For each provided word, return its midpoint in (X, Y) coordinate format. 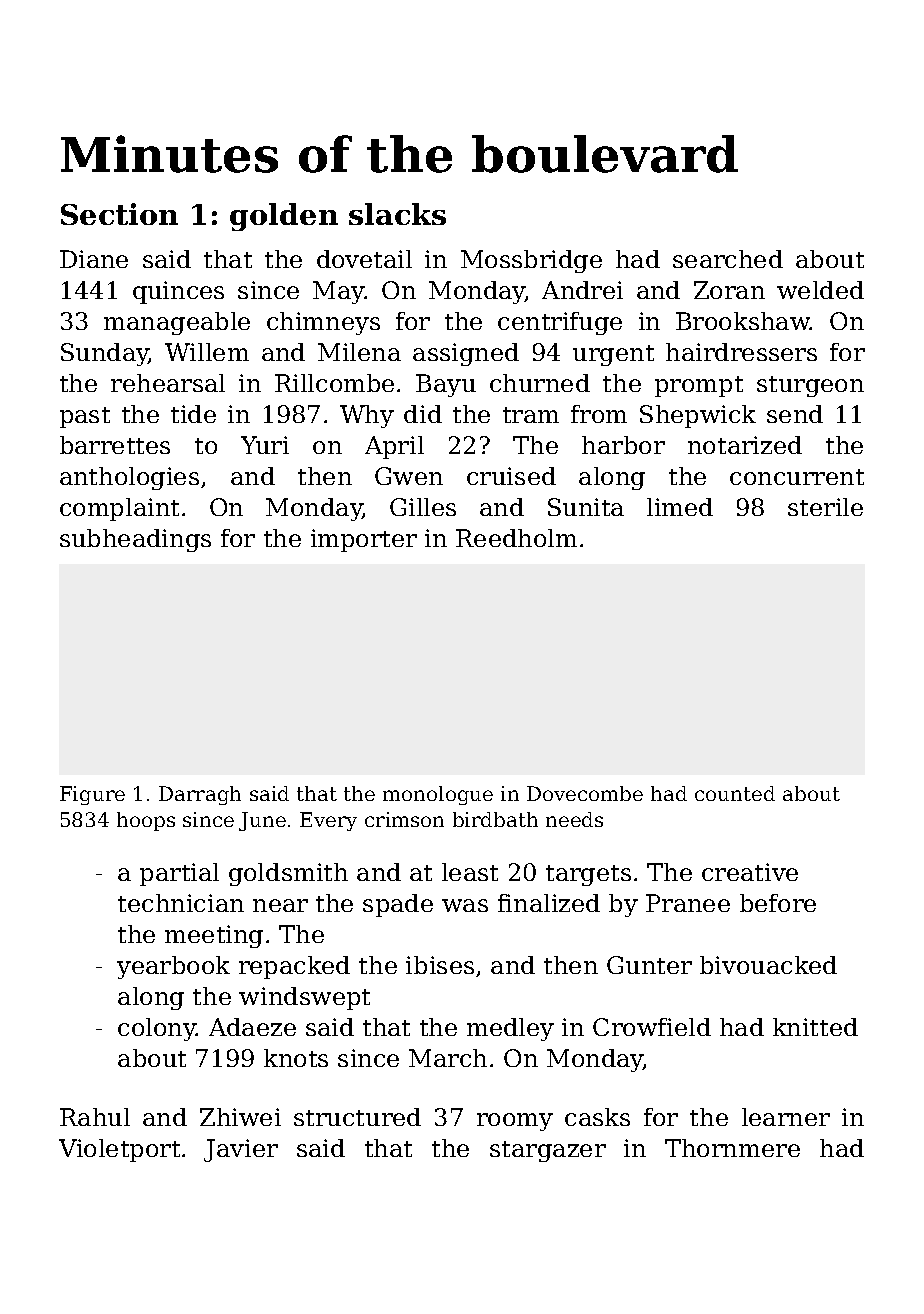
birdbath (495, 819)
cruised (511, 476)
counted (735, 793)
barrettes (115, 445)
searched (728, 259)
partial (179, 874)
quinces (178, 292)
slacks (397, 214)
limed (680, 507)
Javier (241, 1150)
